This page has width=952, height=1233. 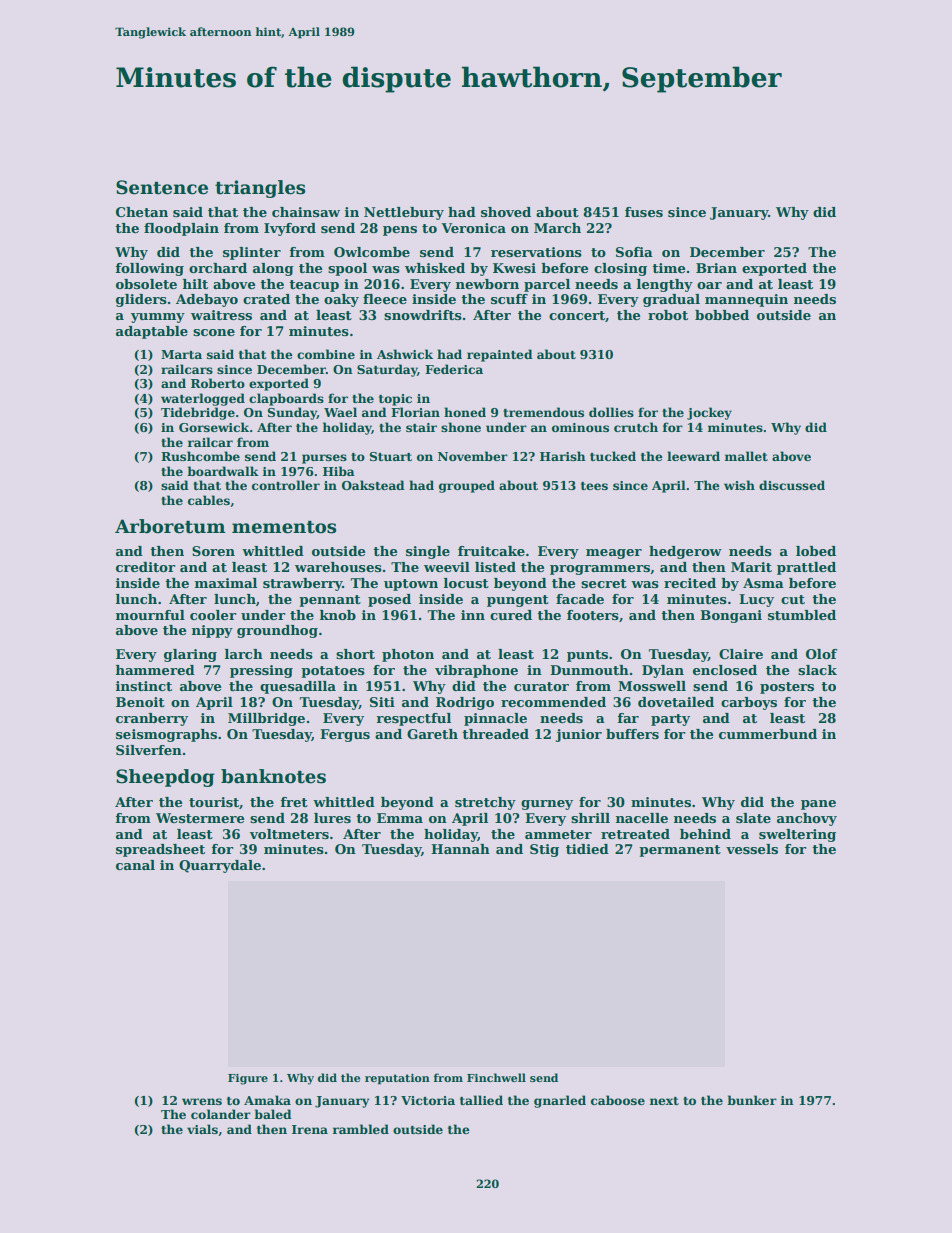 What do you see at coordinates (248, 1079) in the page?
I see `Figure` at bounding box center [248, 1079].
